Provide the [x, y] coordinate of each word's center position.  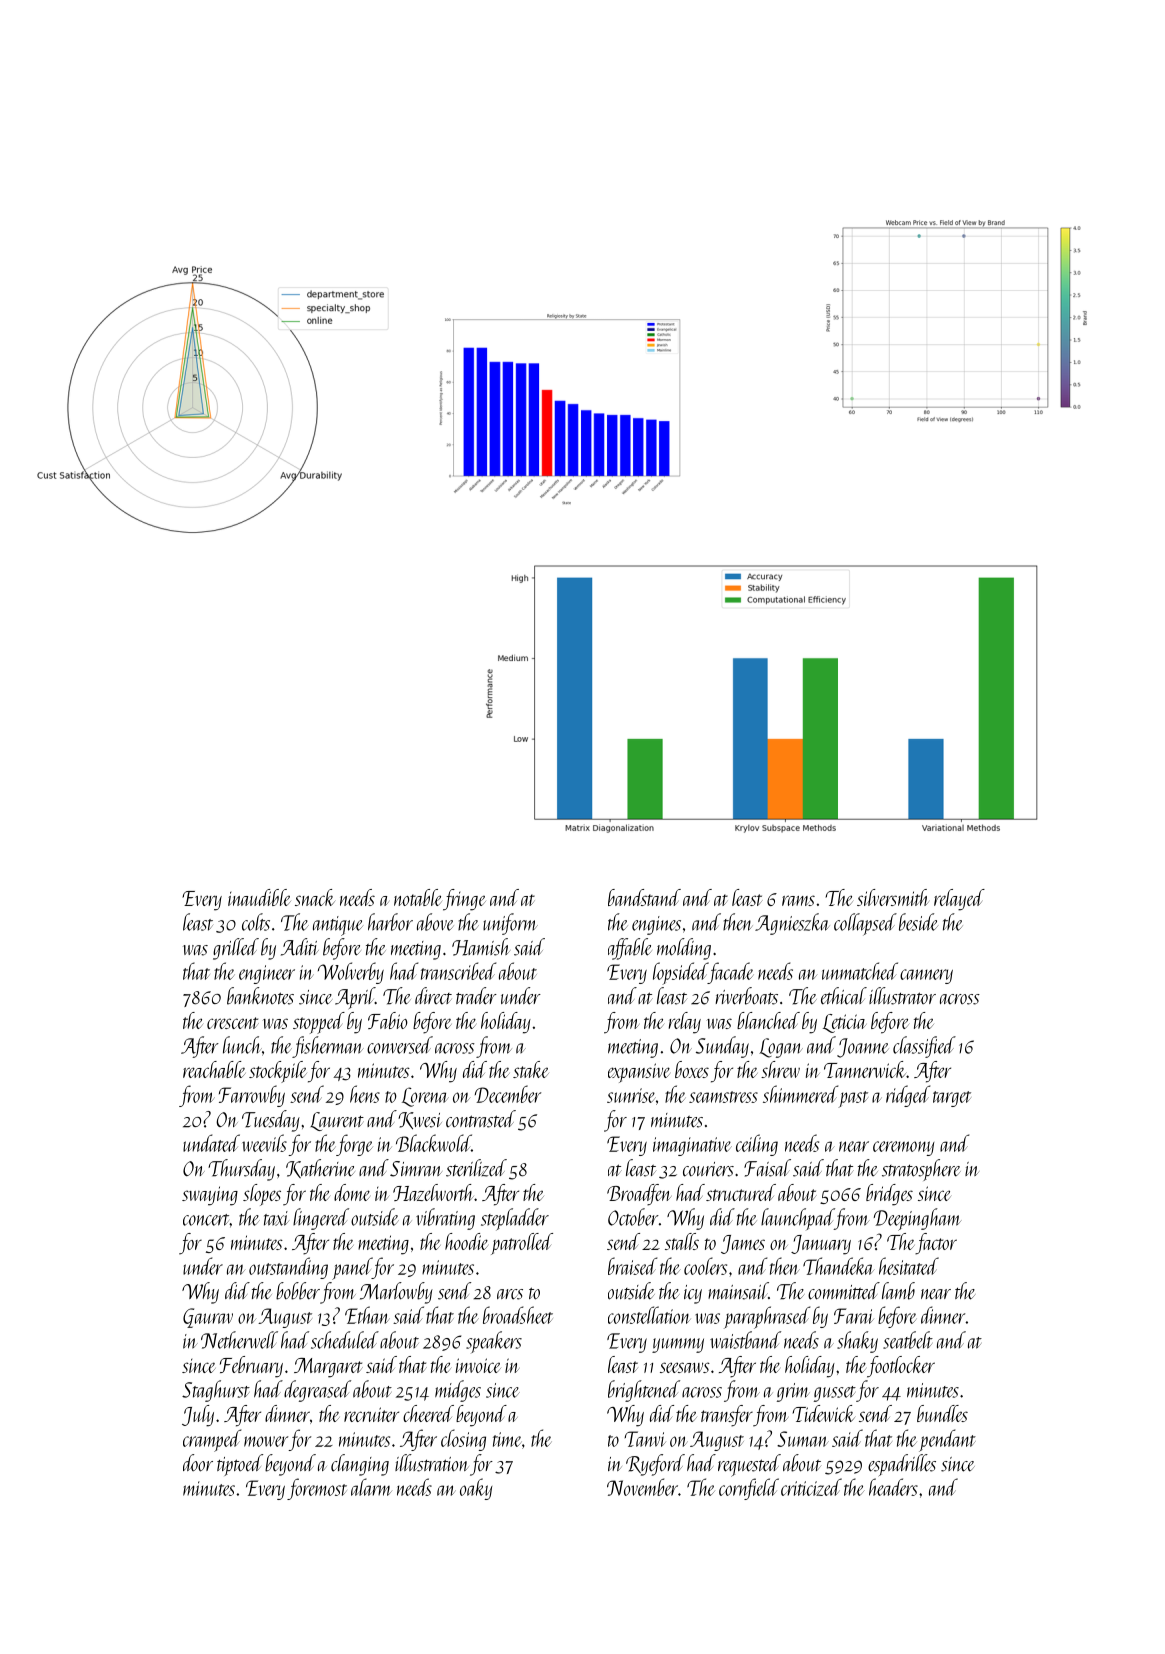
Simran [416, 1169]
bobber [298, 1291]
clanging [360, 1465]
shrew [780, 1069]
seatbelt [908, 1340]
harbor [390, 922]
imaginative [692, 1146]
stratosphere [921, 1170]
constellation [649, 1315]
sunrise [631, 1095]
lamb [898, 1291]
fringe [464, 900]
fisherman [328, 1047]
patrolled [522, 1244]
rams [798, 900]
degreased [317, 1391]
